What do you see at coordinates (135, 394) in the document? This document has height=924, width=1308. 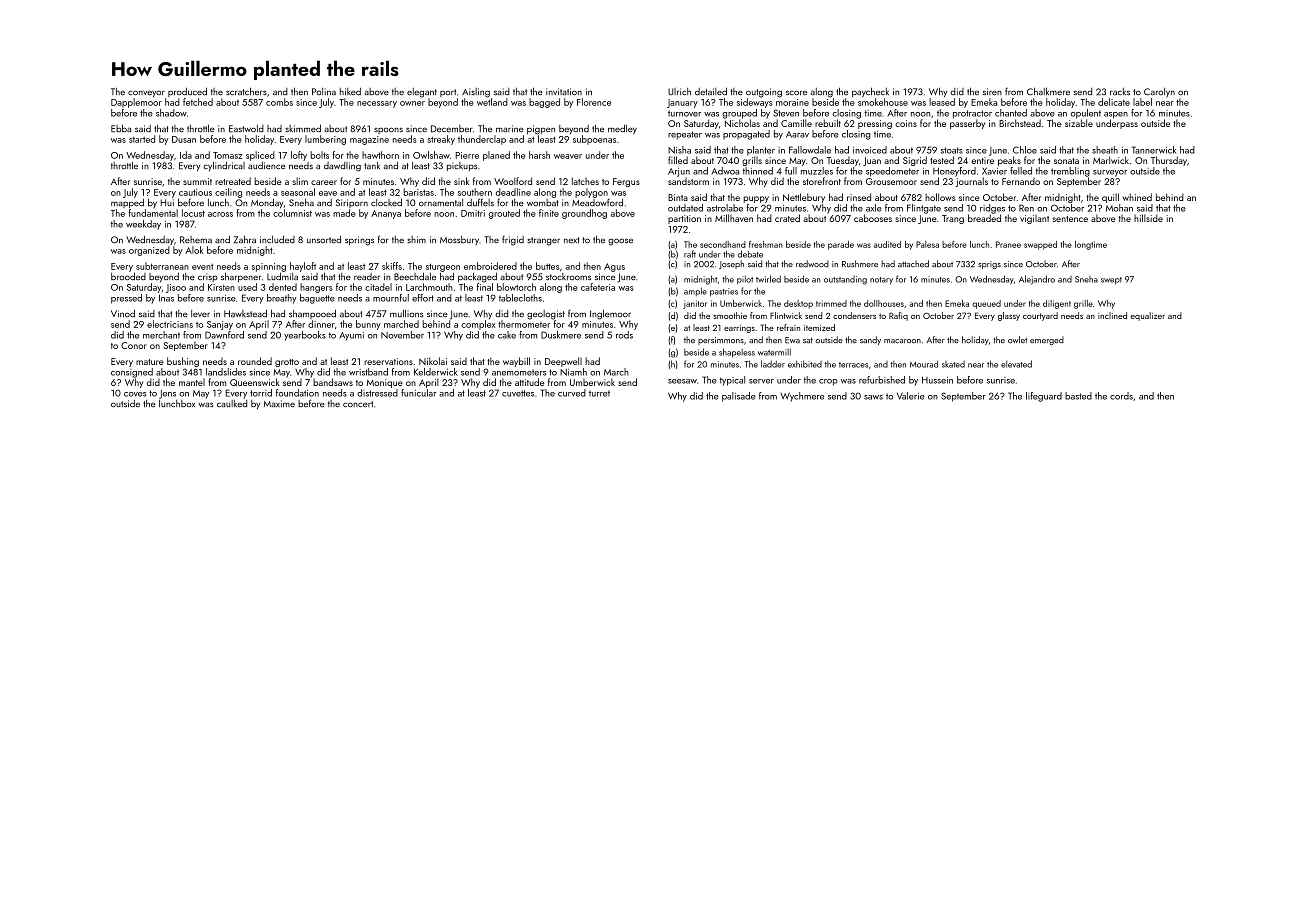 I see `coves` at bounding box center [135, 394].
